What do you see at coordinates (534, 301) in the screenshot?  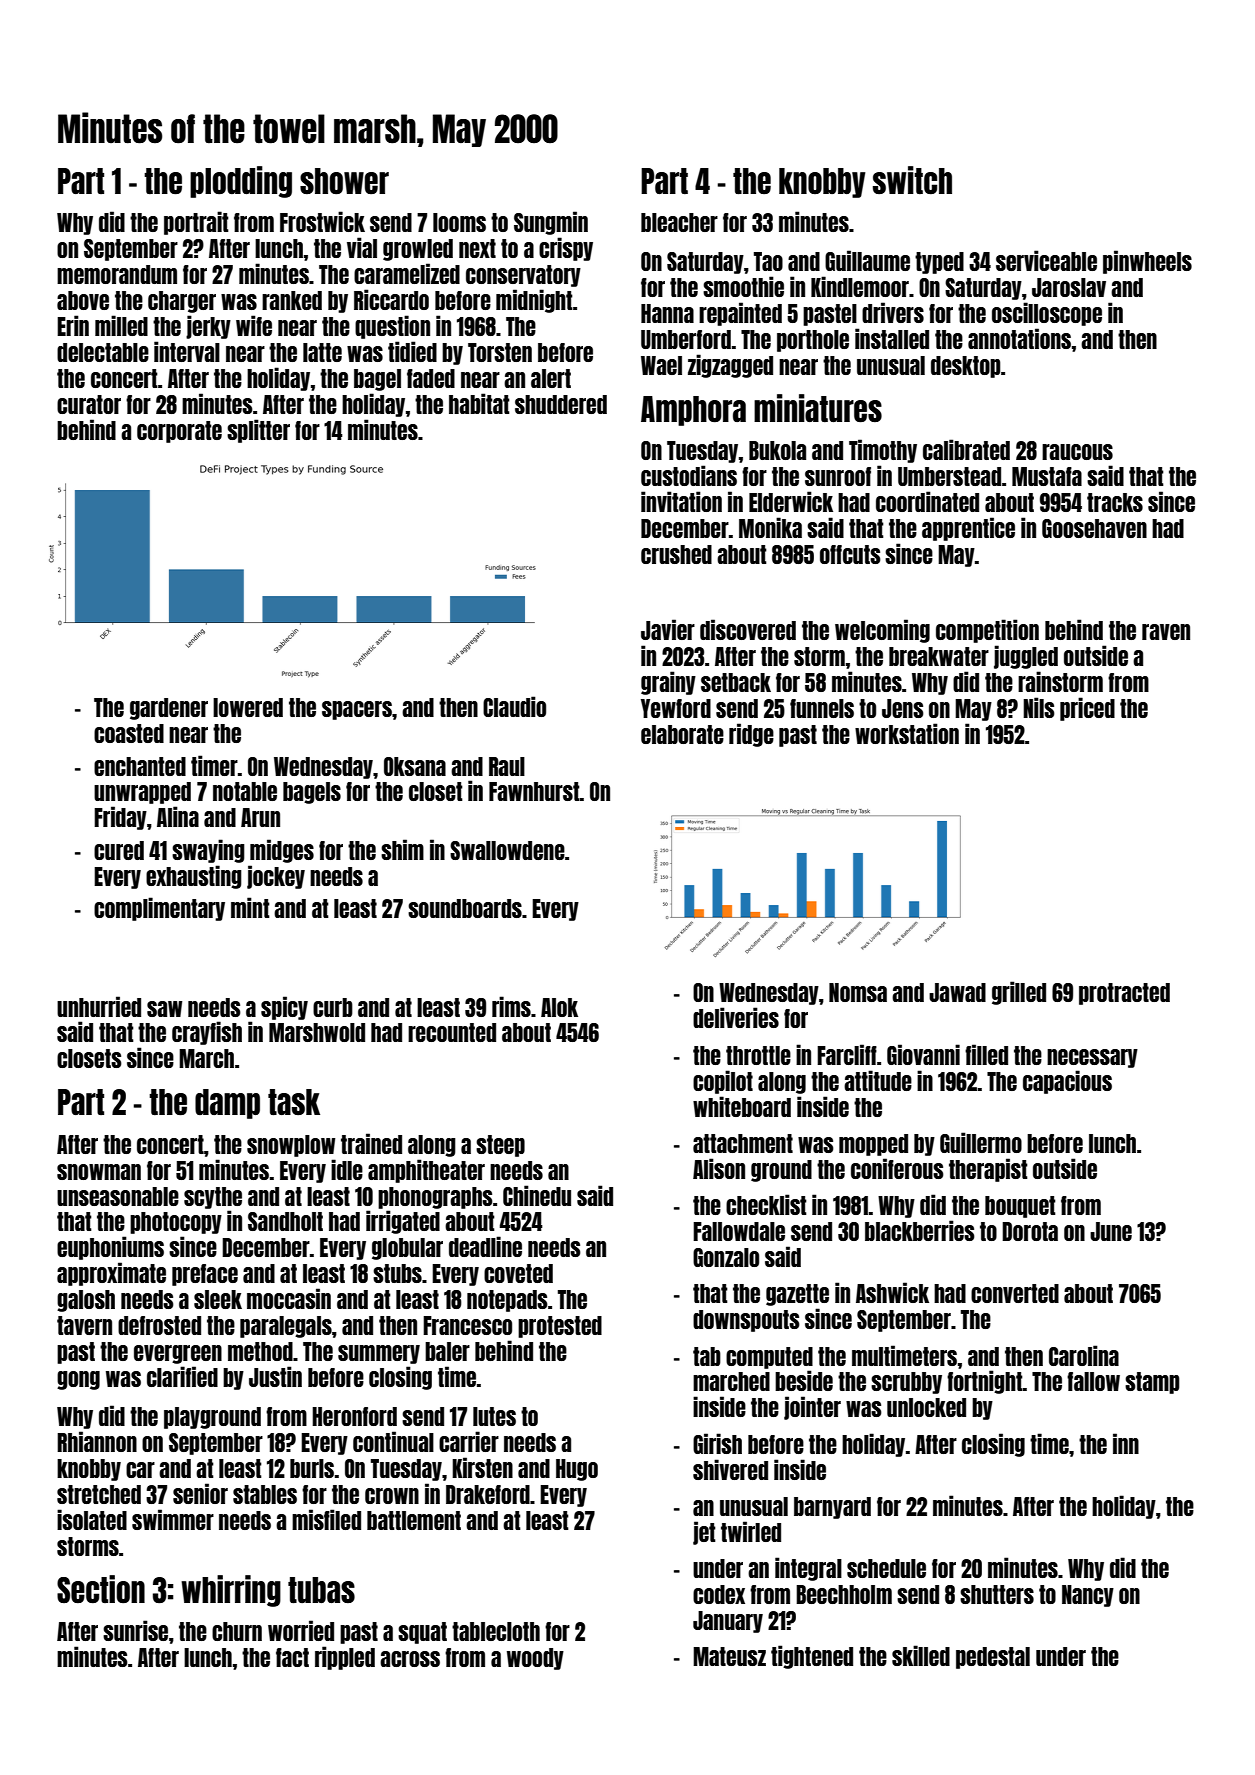 I see `midnight` at bounding box center [534, 301].
